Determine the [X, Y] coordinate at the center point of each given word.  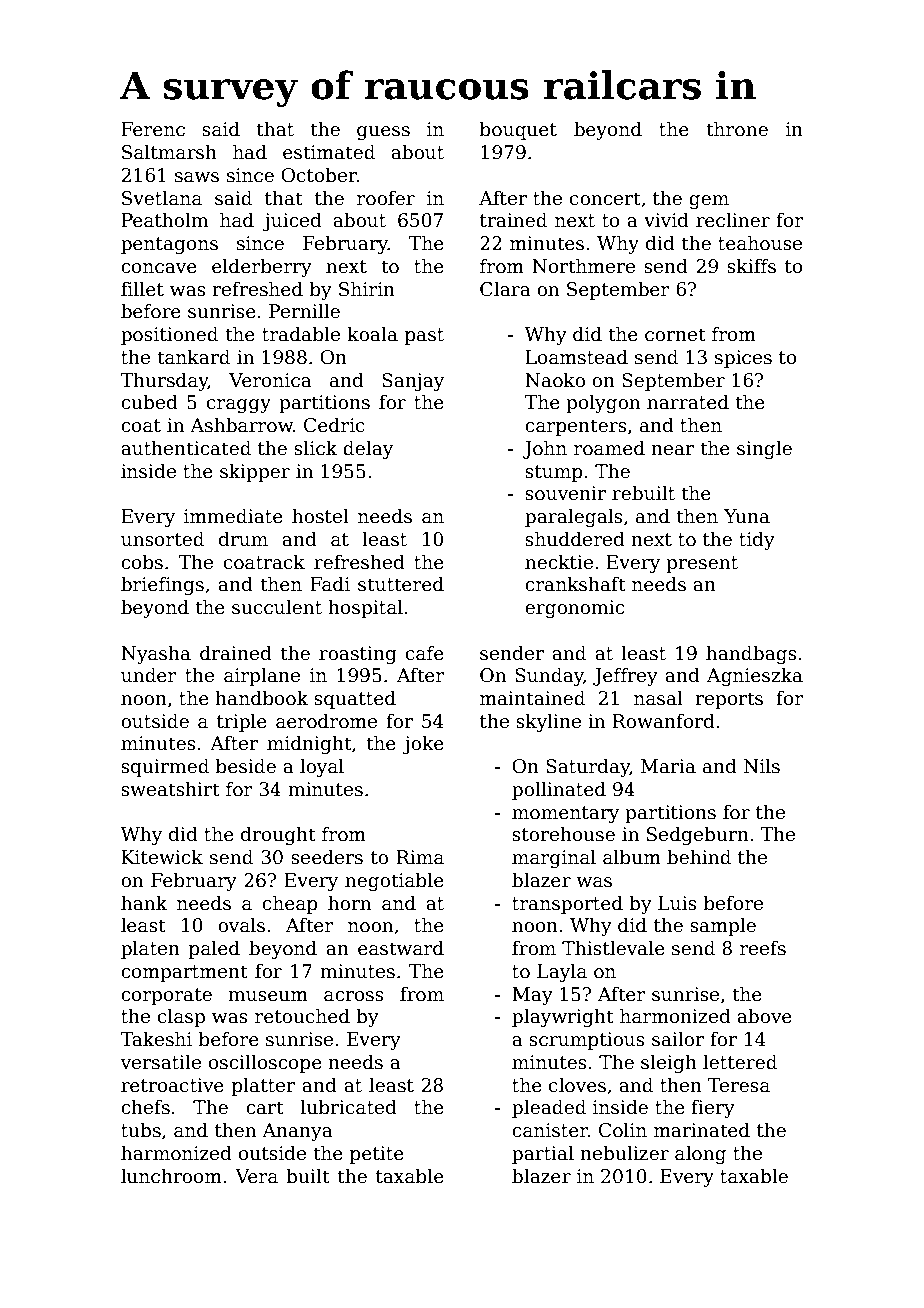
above [764, 1016]
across [354, 996]
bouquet [518, 130]
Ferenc [153, 129]
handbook [261, 698]
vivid [666, 220]
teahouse [760, 243]
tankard [193, 357]
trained [513, 220]
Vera [256, 1176]
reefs [763, 948]
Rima [420, 857]
